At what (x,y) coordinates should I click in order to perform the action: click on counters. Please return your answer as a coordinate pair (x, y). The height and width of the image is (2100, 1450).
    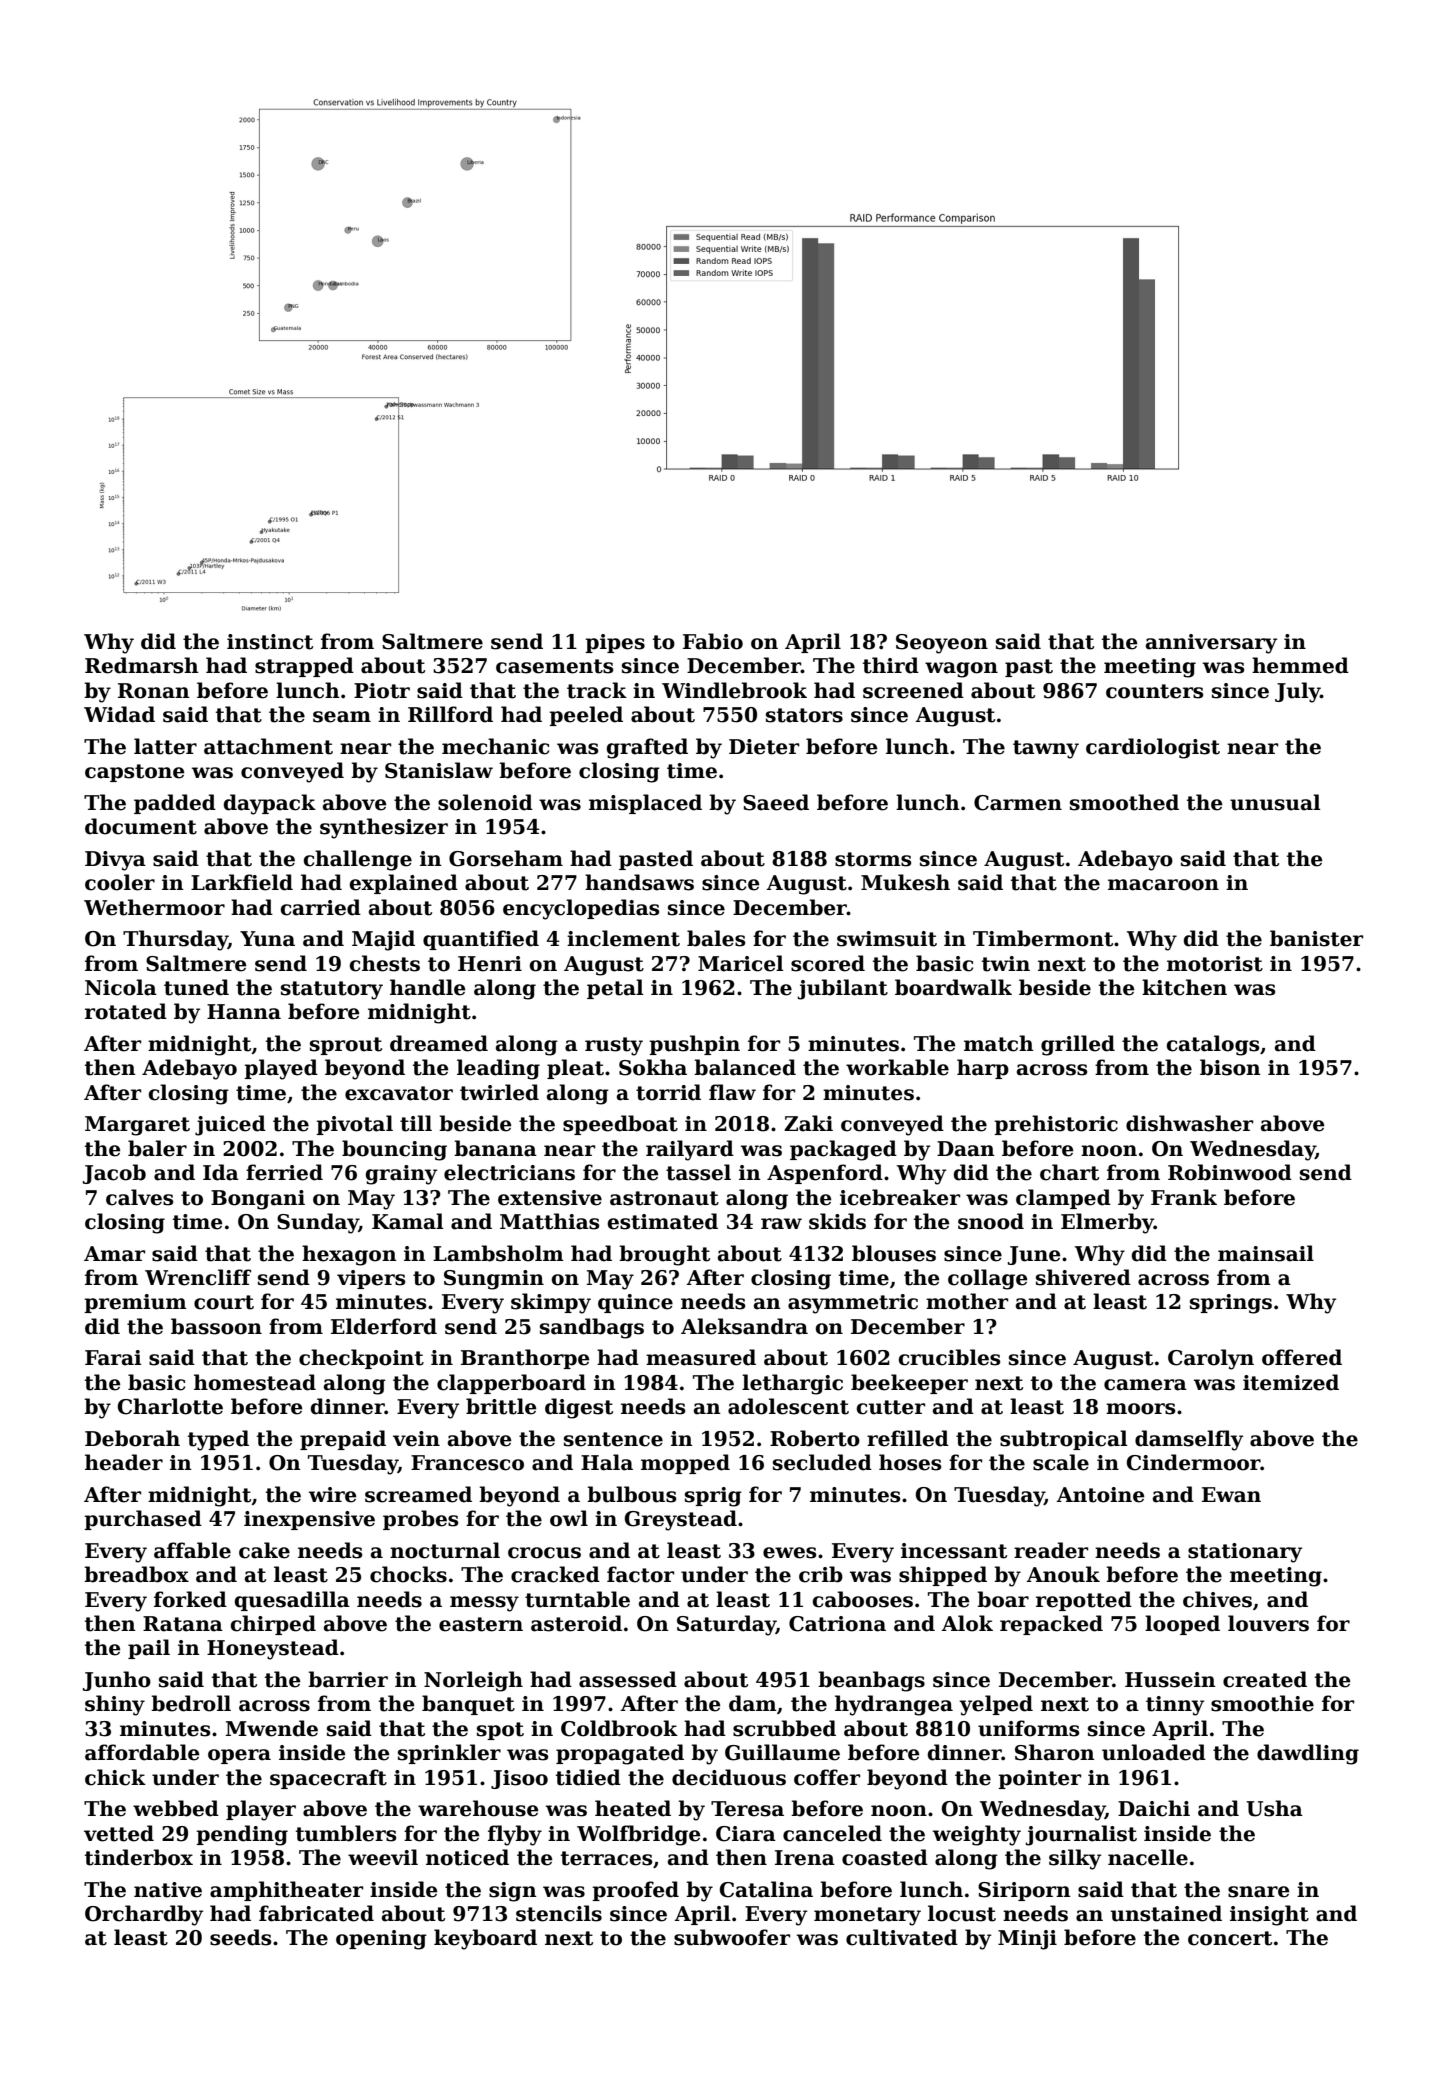
    Looking at the image, I should click on (1154, 691).
